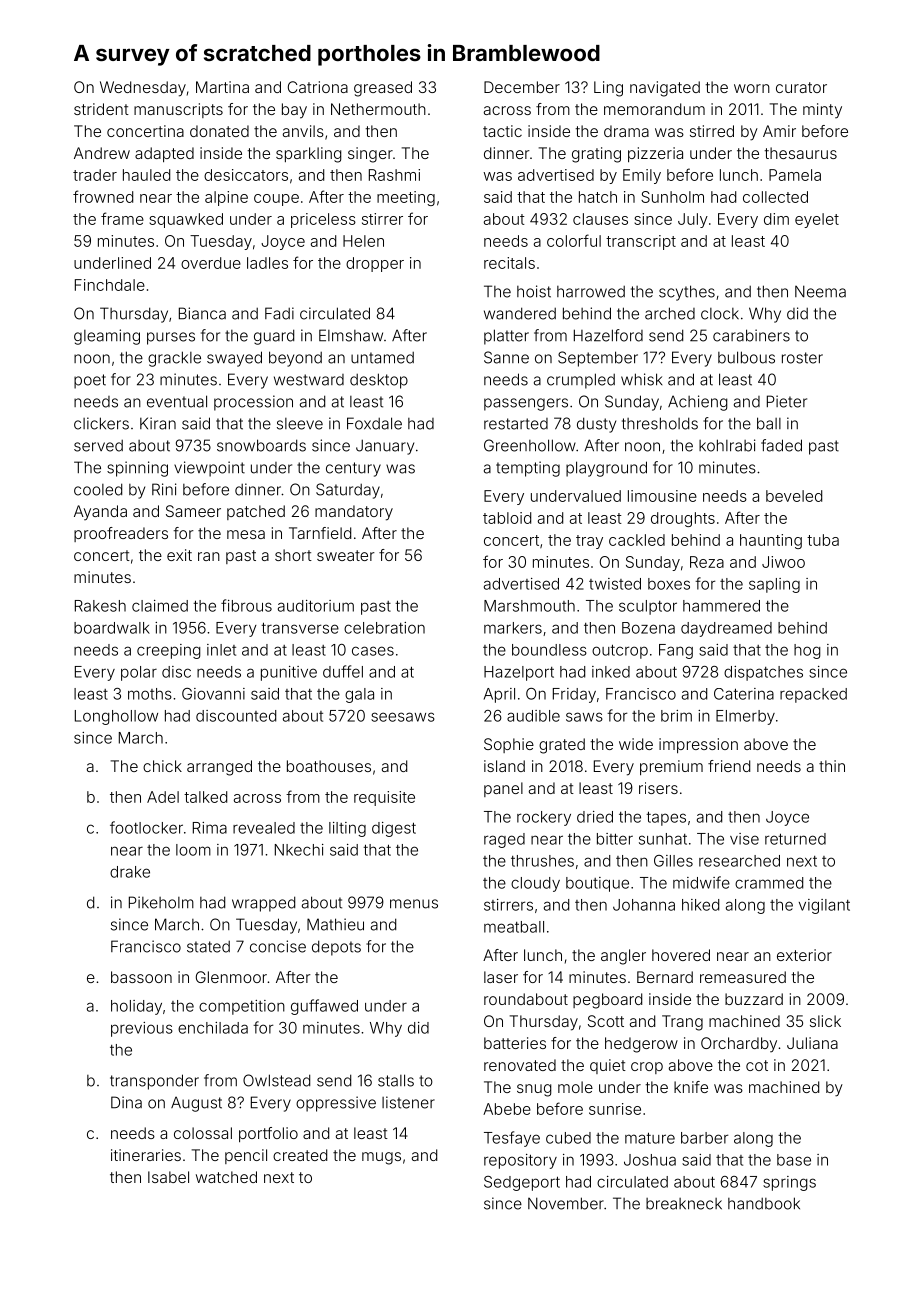 This screenshot has width=924, height=1308. I want to click on renovated, so click(520, 1065).
